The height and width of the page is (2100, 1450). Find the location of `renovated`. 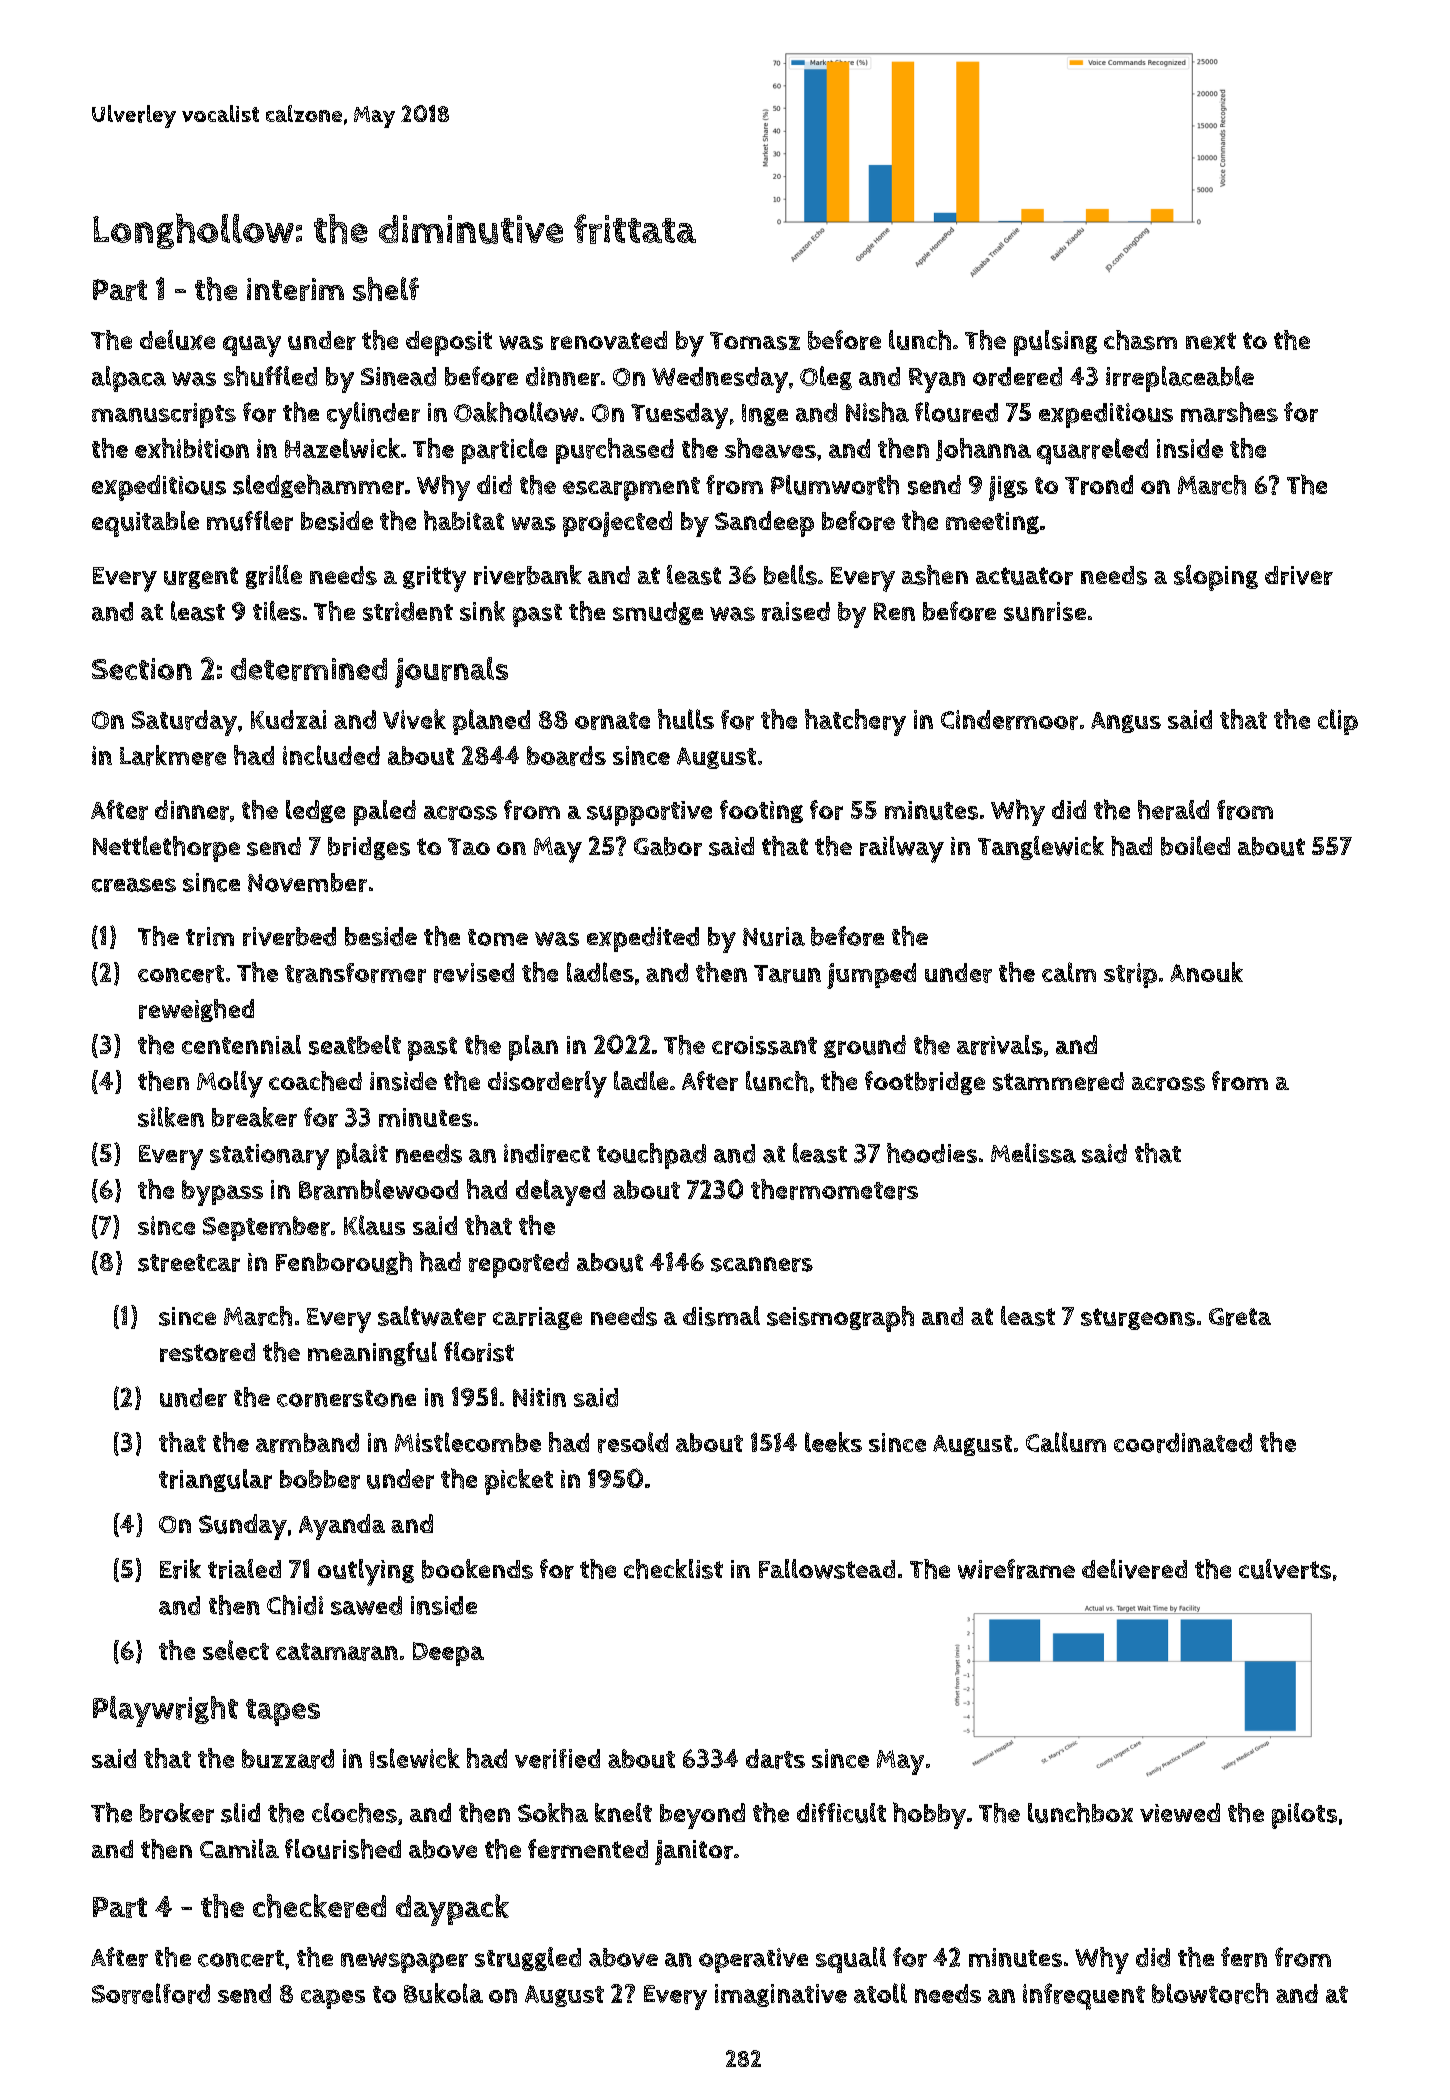

renovated is located at coordinates (609, 340).
